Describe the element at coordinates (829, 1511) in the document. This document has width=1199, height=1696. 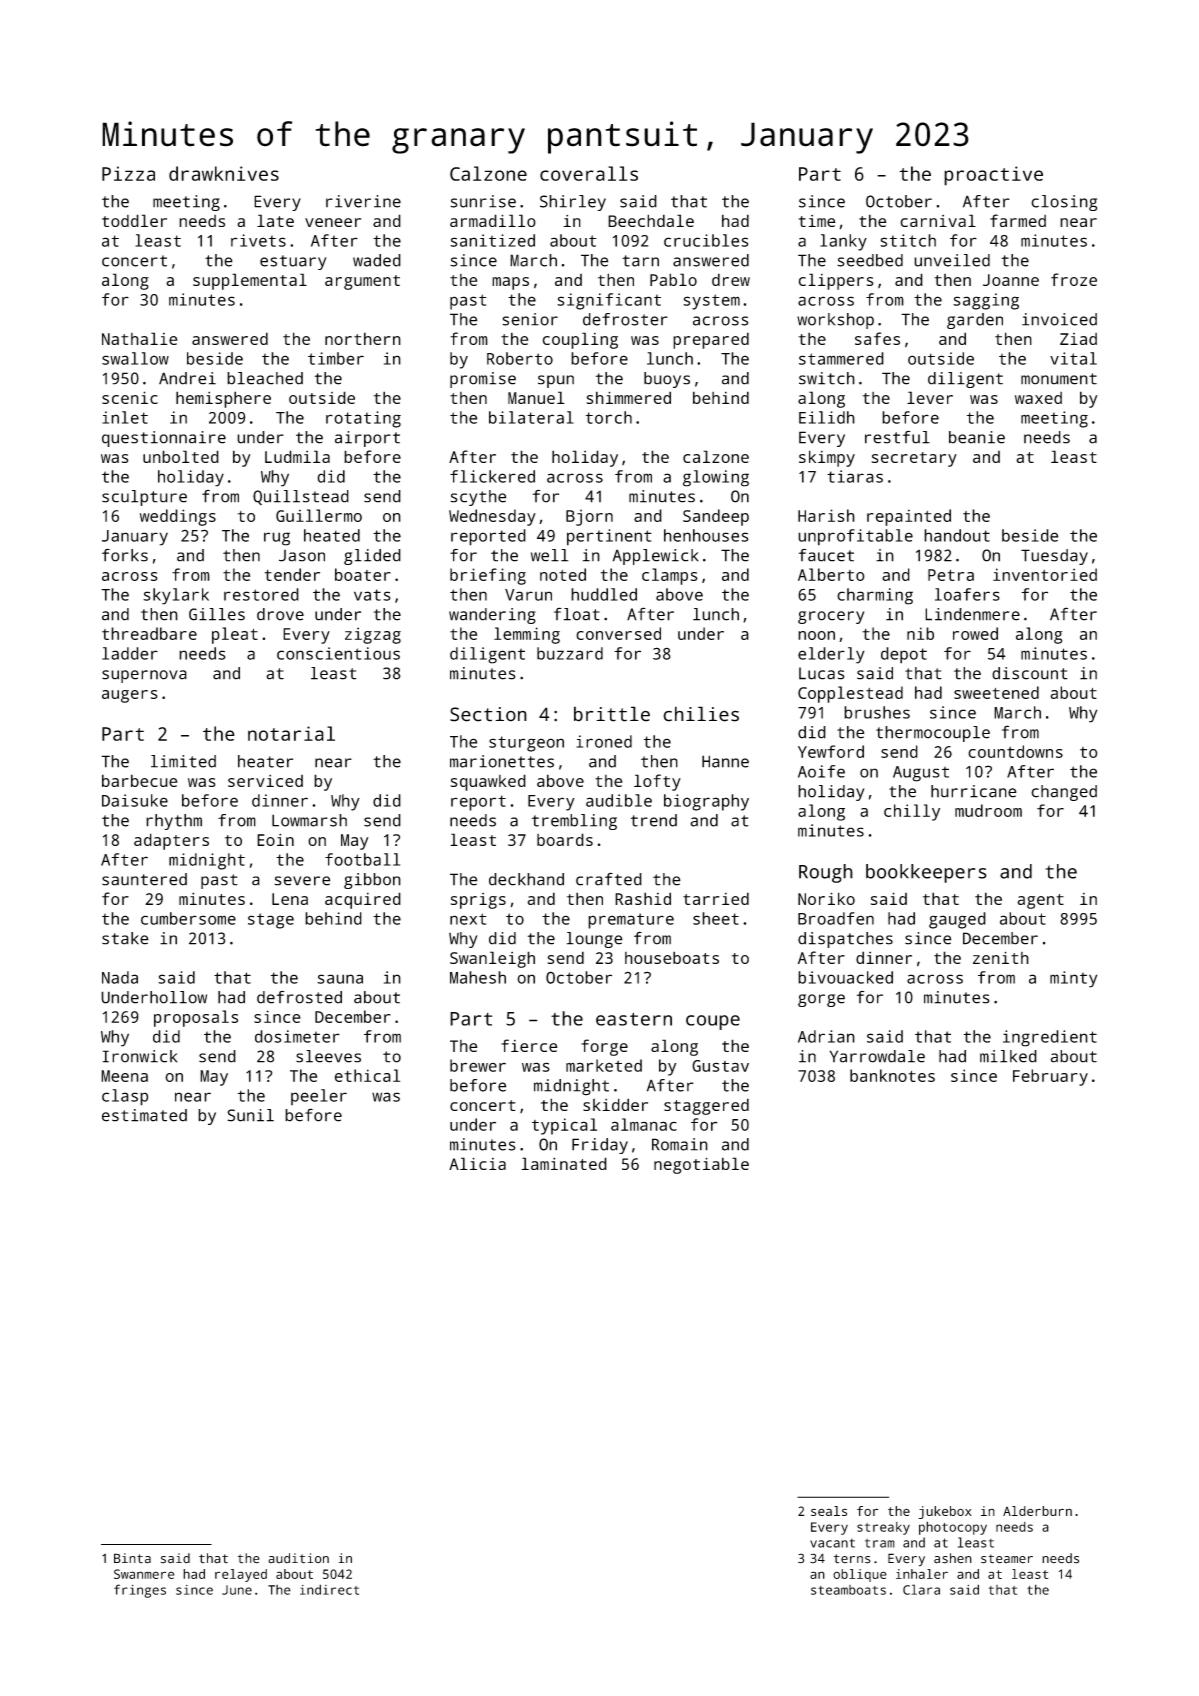
I see `seals` at that location.
